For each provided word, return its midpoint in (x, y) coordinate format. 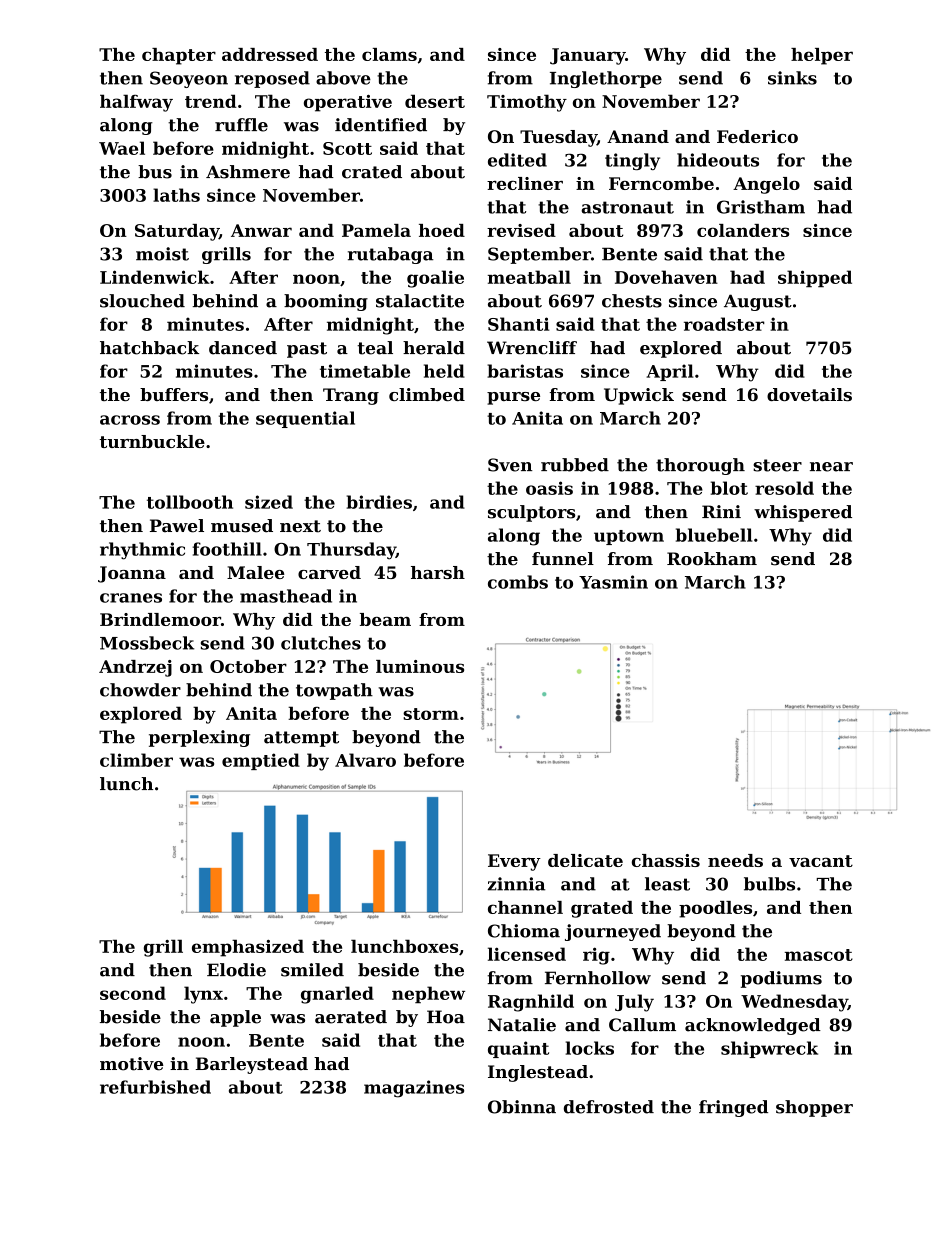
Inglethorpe (606, 79)
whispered (803, 513)
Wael (122, 148)
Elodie (236, 970)
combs (518, 582)
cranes (131, 598)
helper (822, 56)
